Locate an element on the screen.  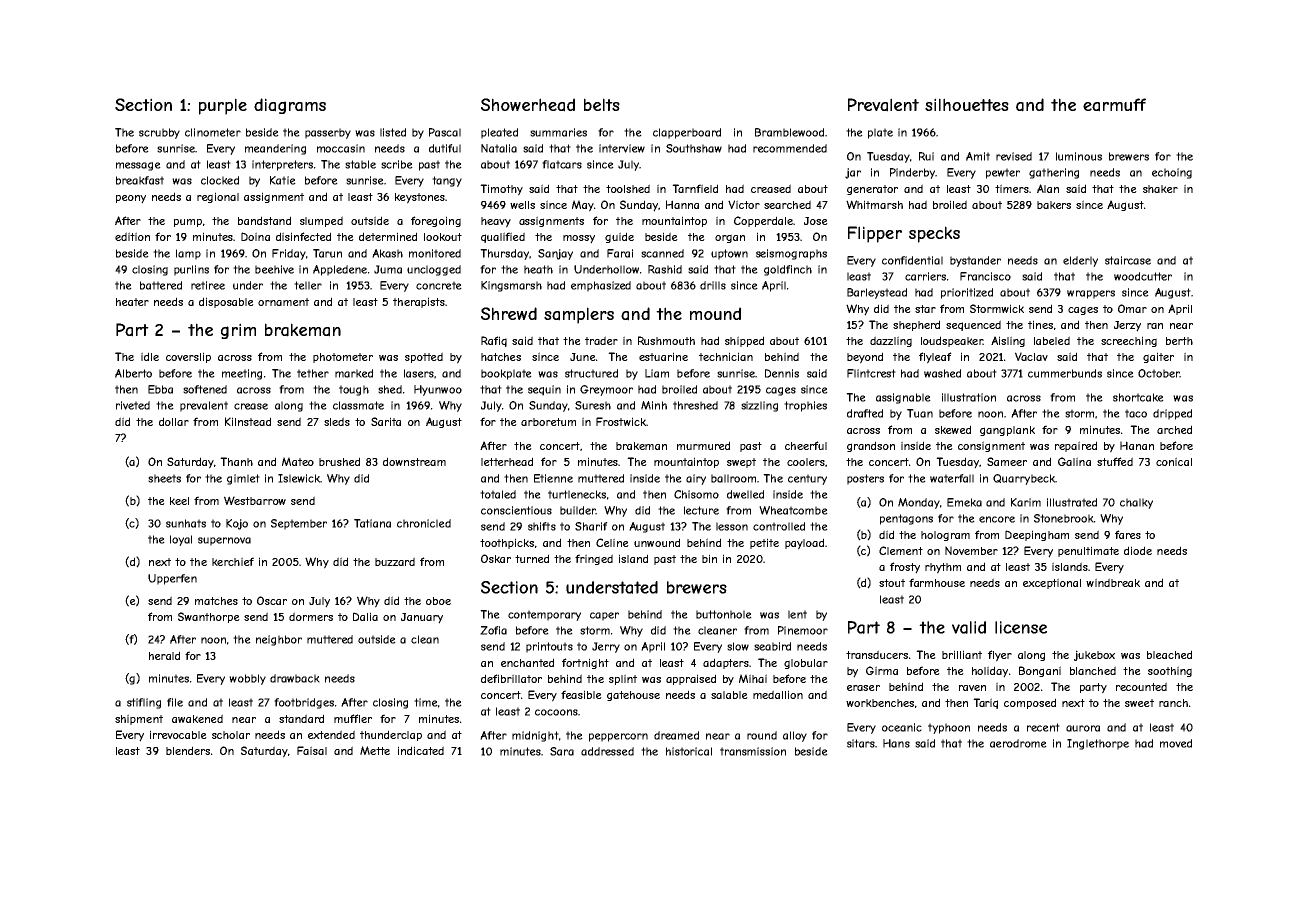
sequin is located at coordinates (544, 390).
